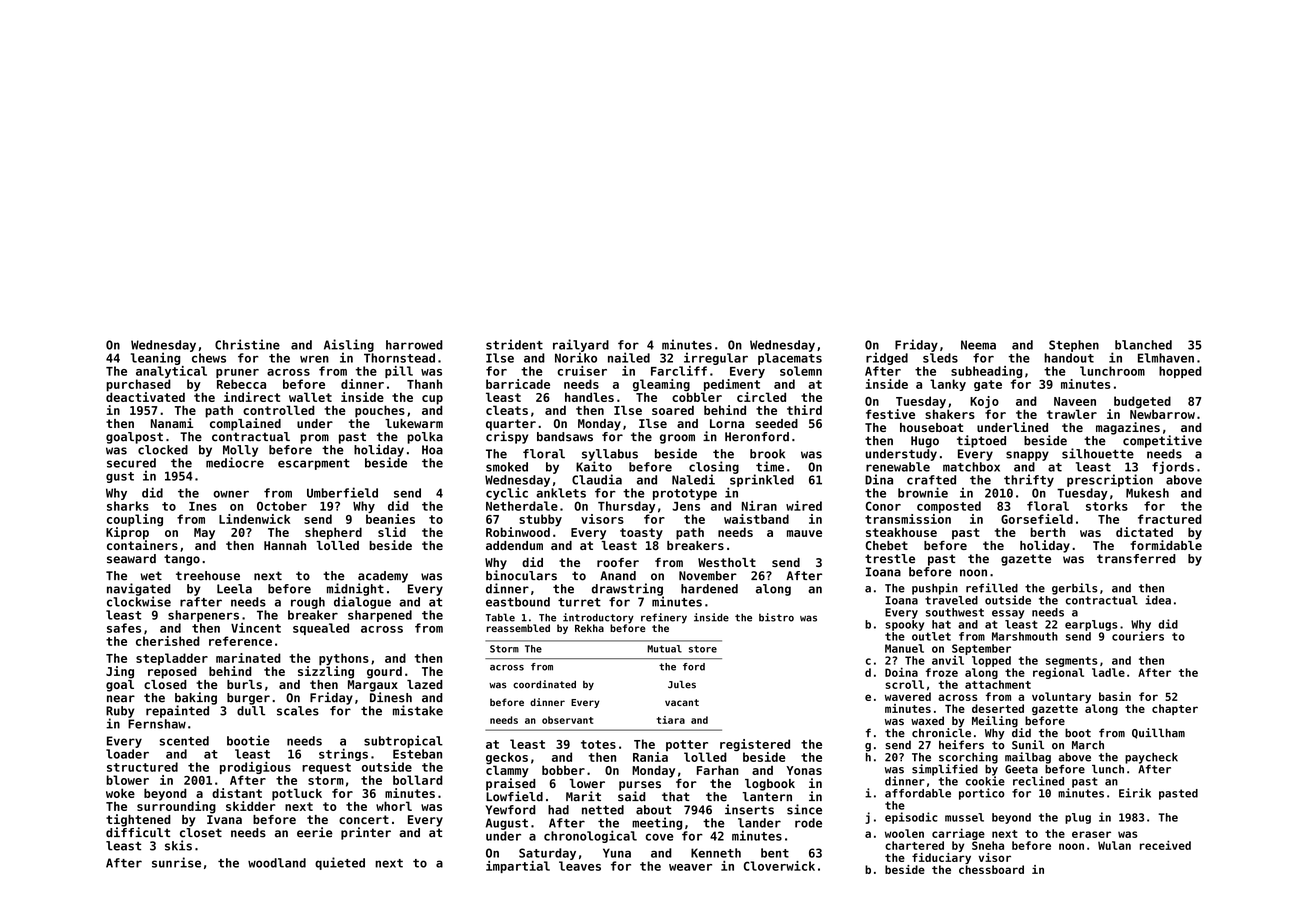 The image size is (1308, 924). Describe the element at coordinates (425, 684) in the image. I see `lazed` at that location.
